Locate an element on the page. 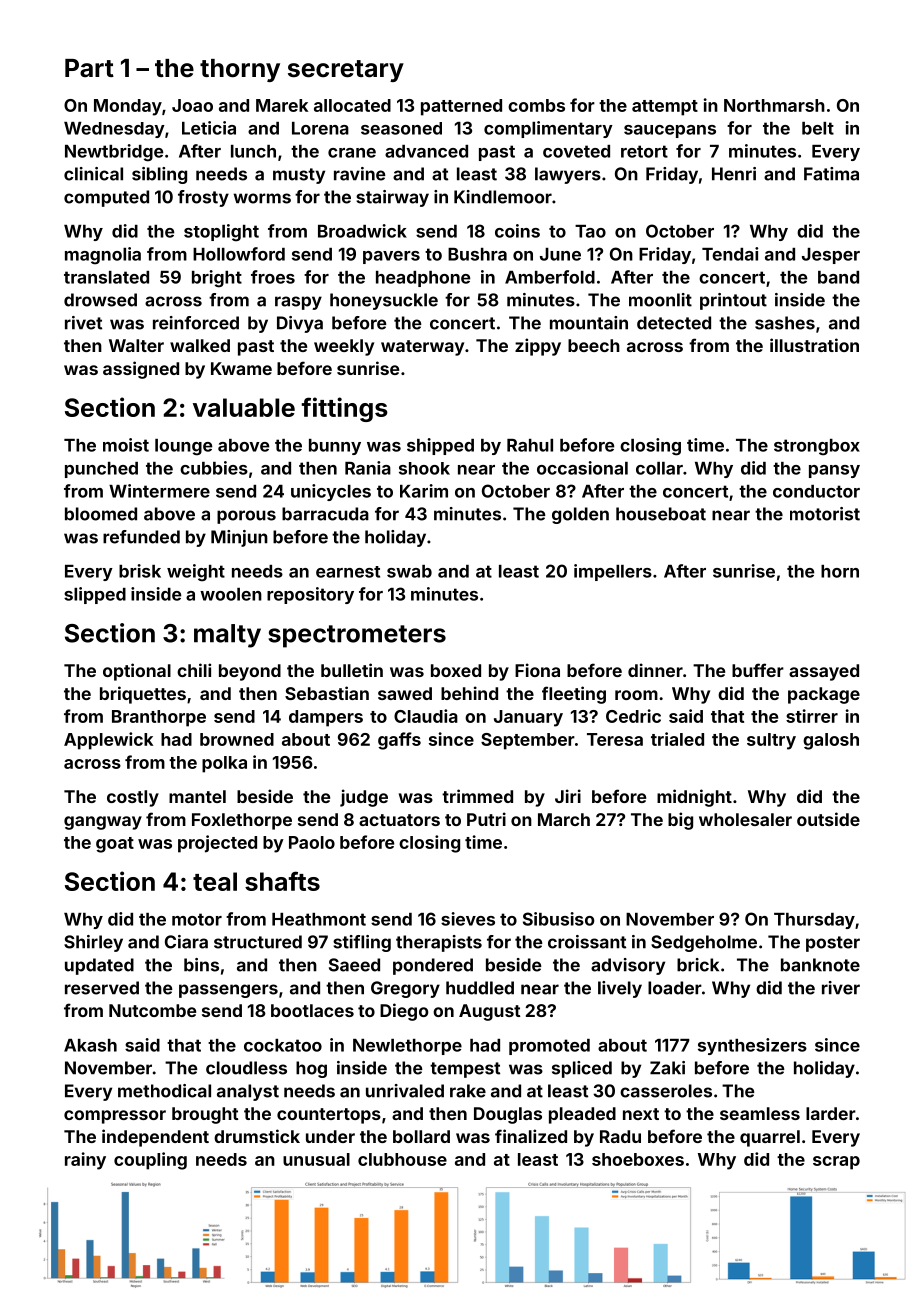 This image has height=1308, width=924. coins is located at coordinates (517, 231).
